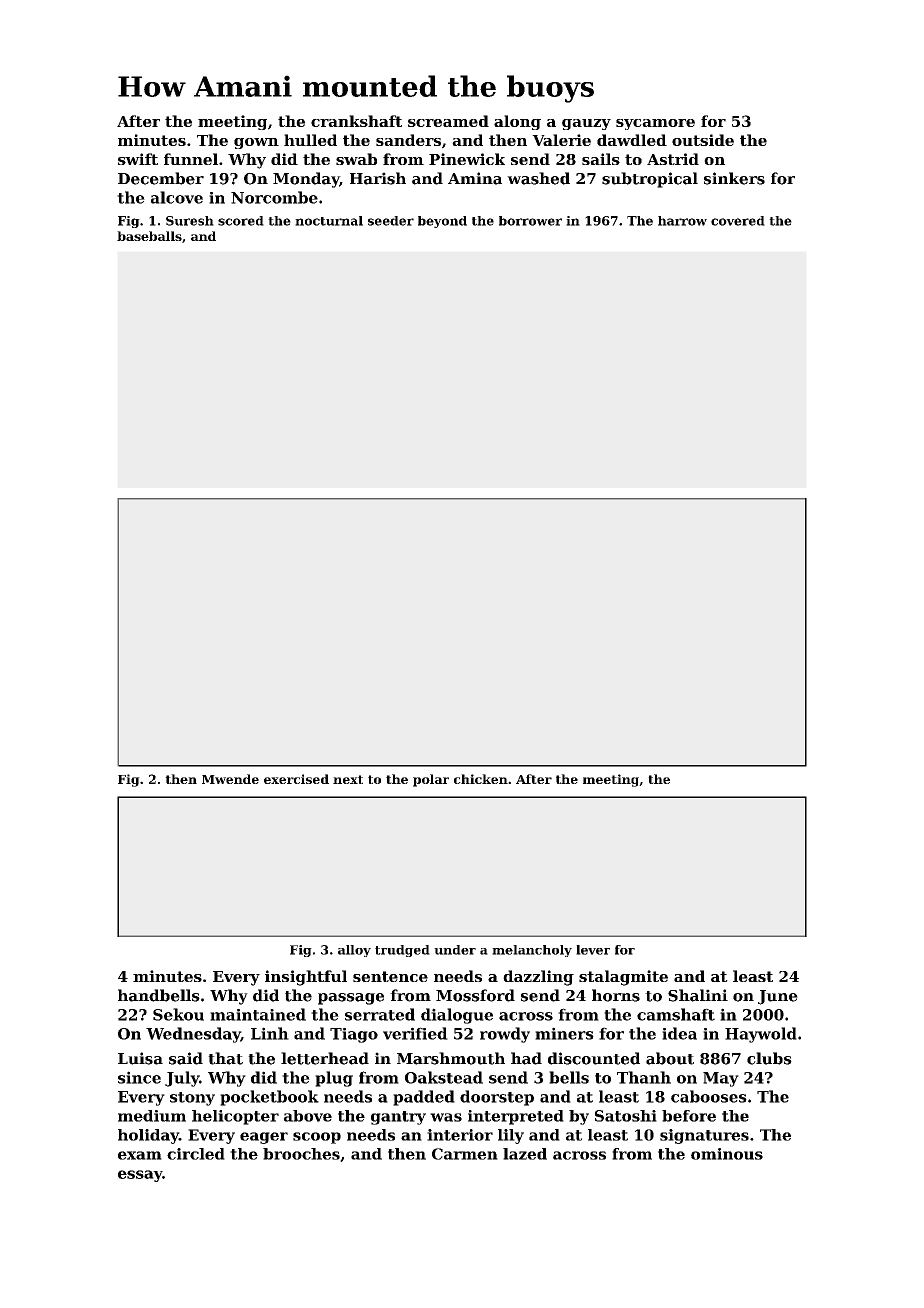 The height and width of the image is (1308, 924). I want to click on baseballs, so click(149, 236).
